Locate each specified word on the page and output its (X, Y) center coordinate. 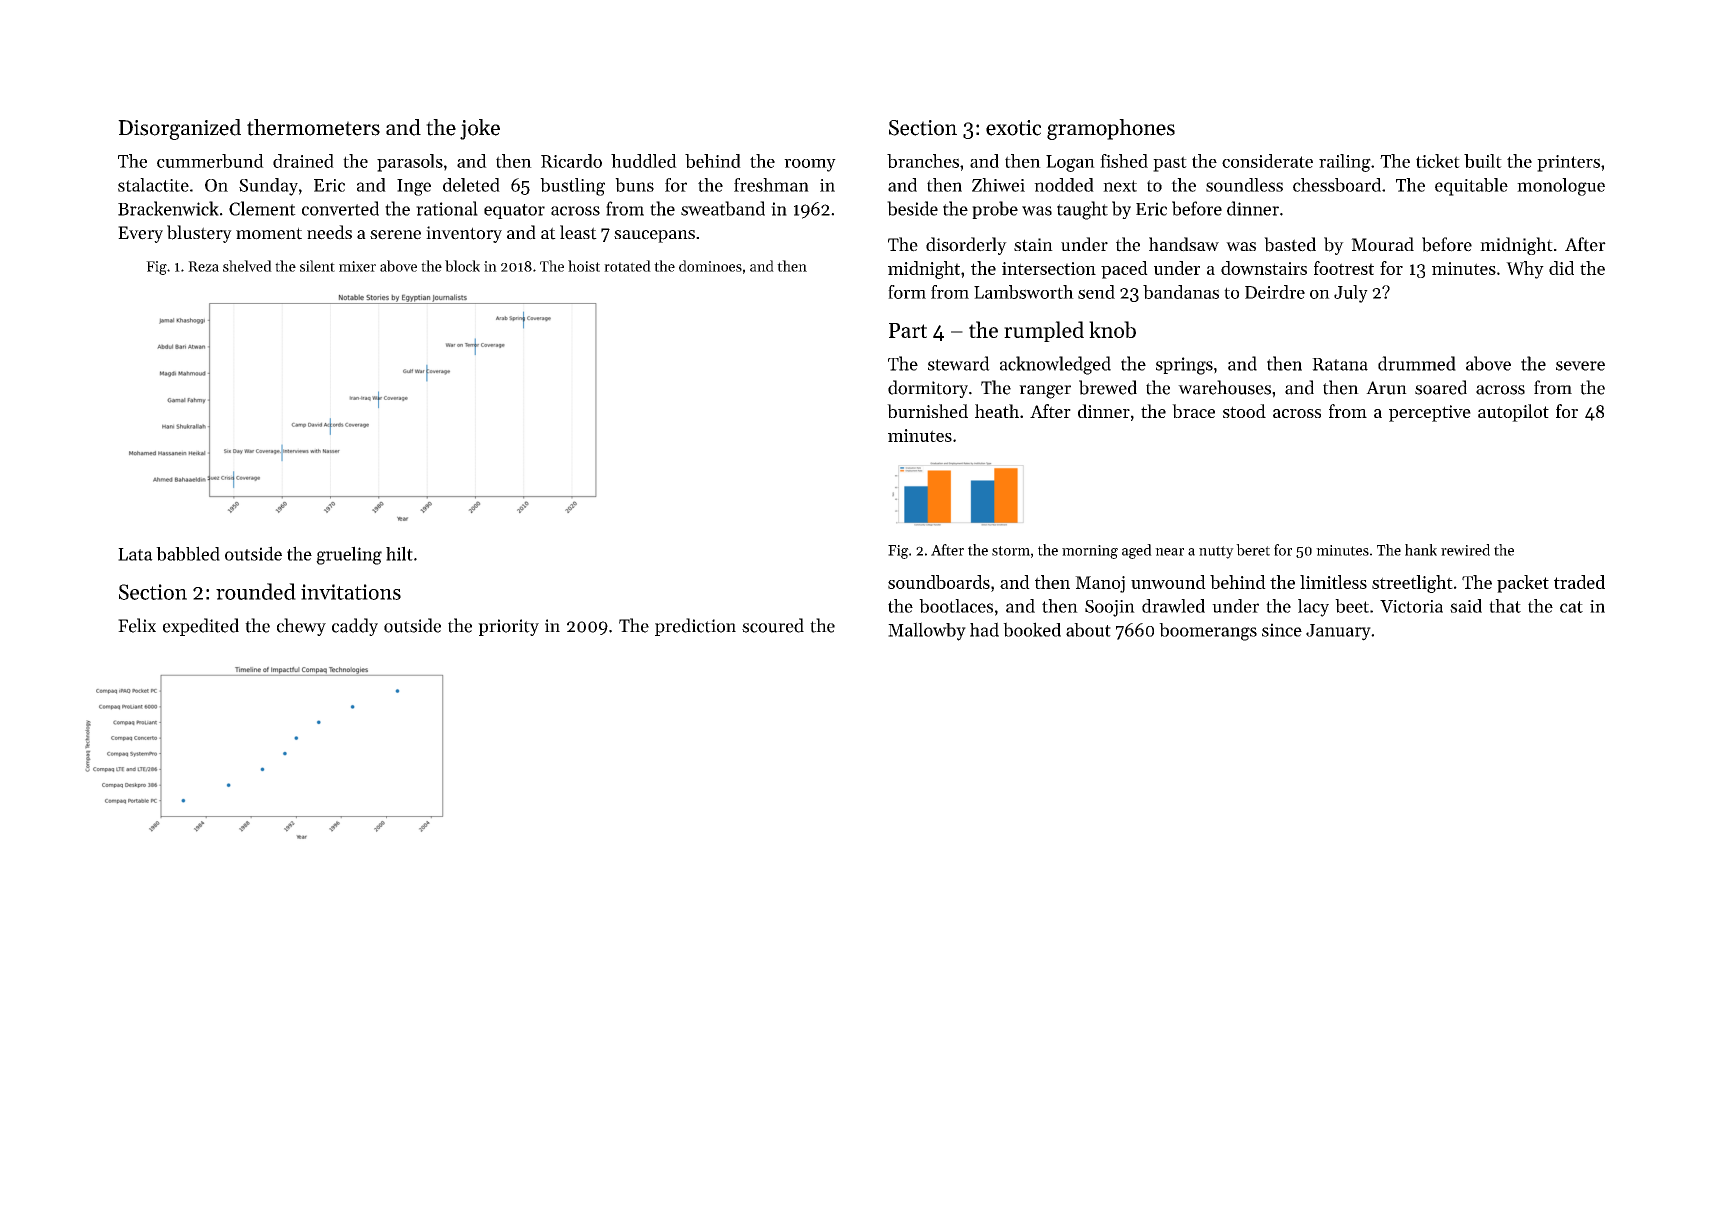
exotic (1013, 128)
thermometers (313, 127)
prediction (695, 627)
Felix (137, 625)
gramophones (1111, 129)
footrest (1344, 268)
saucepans (654, 236)
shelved (247, 266)
